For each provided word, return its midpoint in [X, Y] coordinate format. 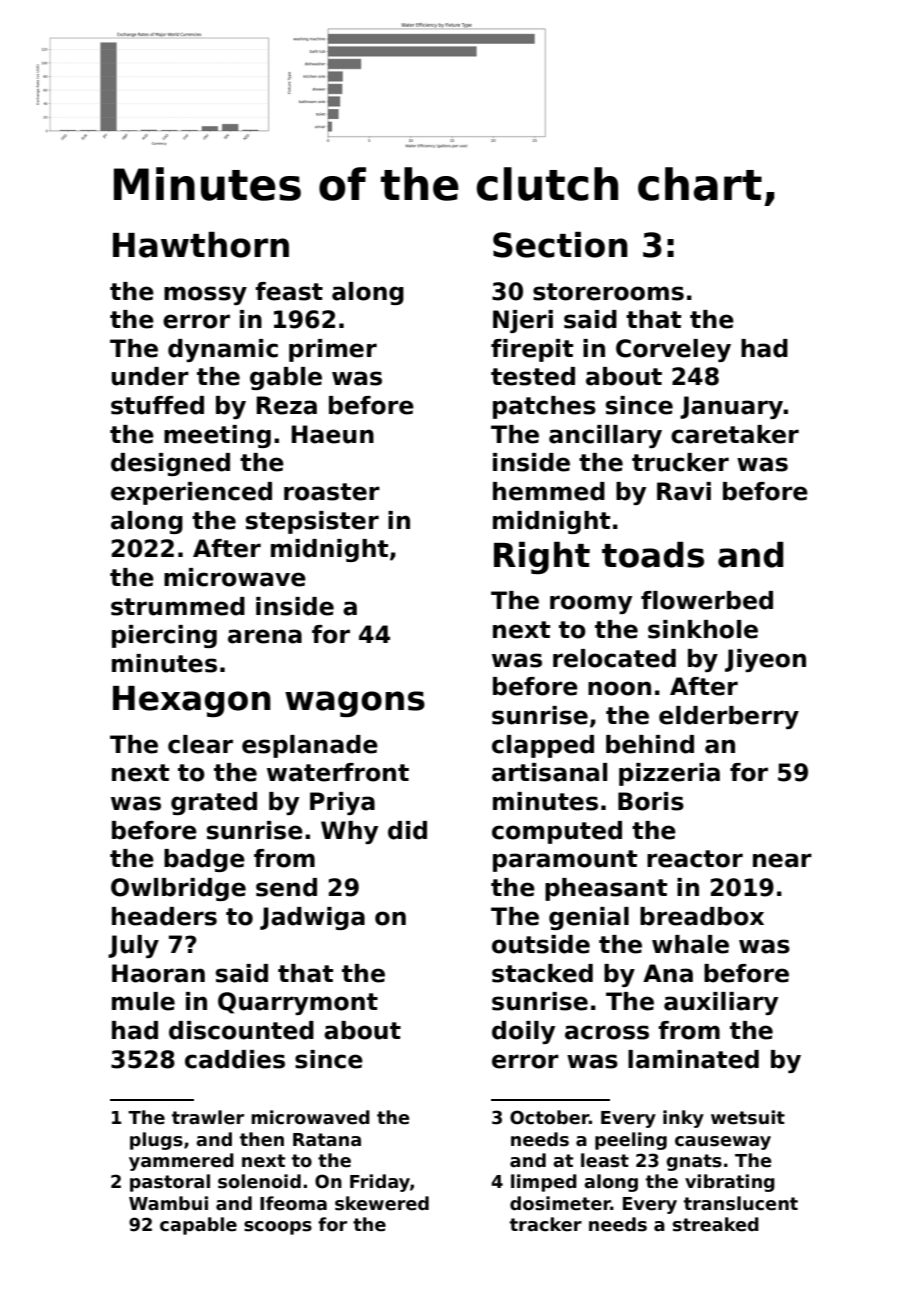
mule [143, 1001]
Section [560, 245]
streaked [716, 1224]
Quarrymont [298, 1003]
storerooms [608, 292]
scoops [278, 1228]
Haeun [332, 434]
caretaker [735, 434]
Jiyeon [765, 660]
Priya [342, 803]
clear [200, 744]
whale [690, 944]
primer [333, 350]
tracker [546, 1224]
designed [170, 464]
